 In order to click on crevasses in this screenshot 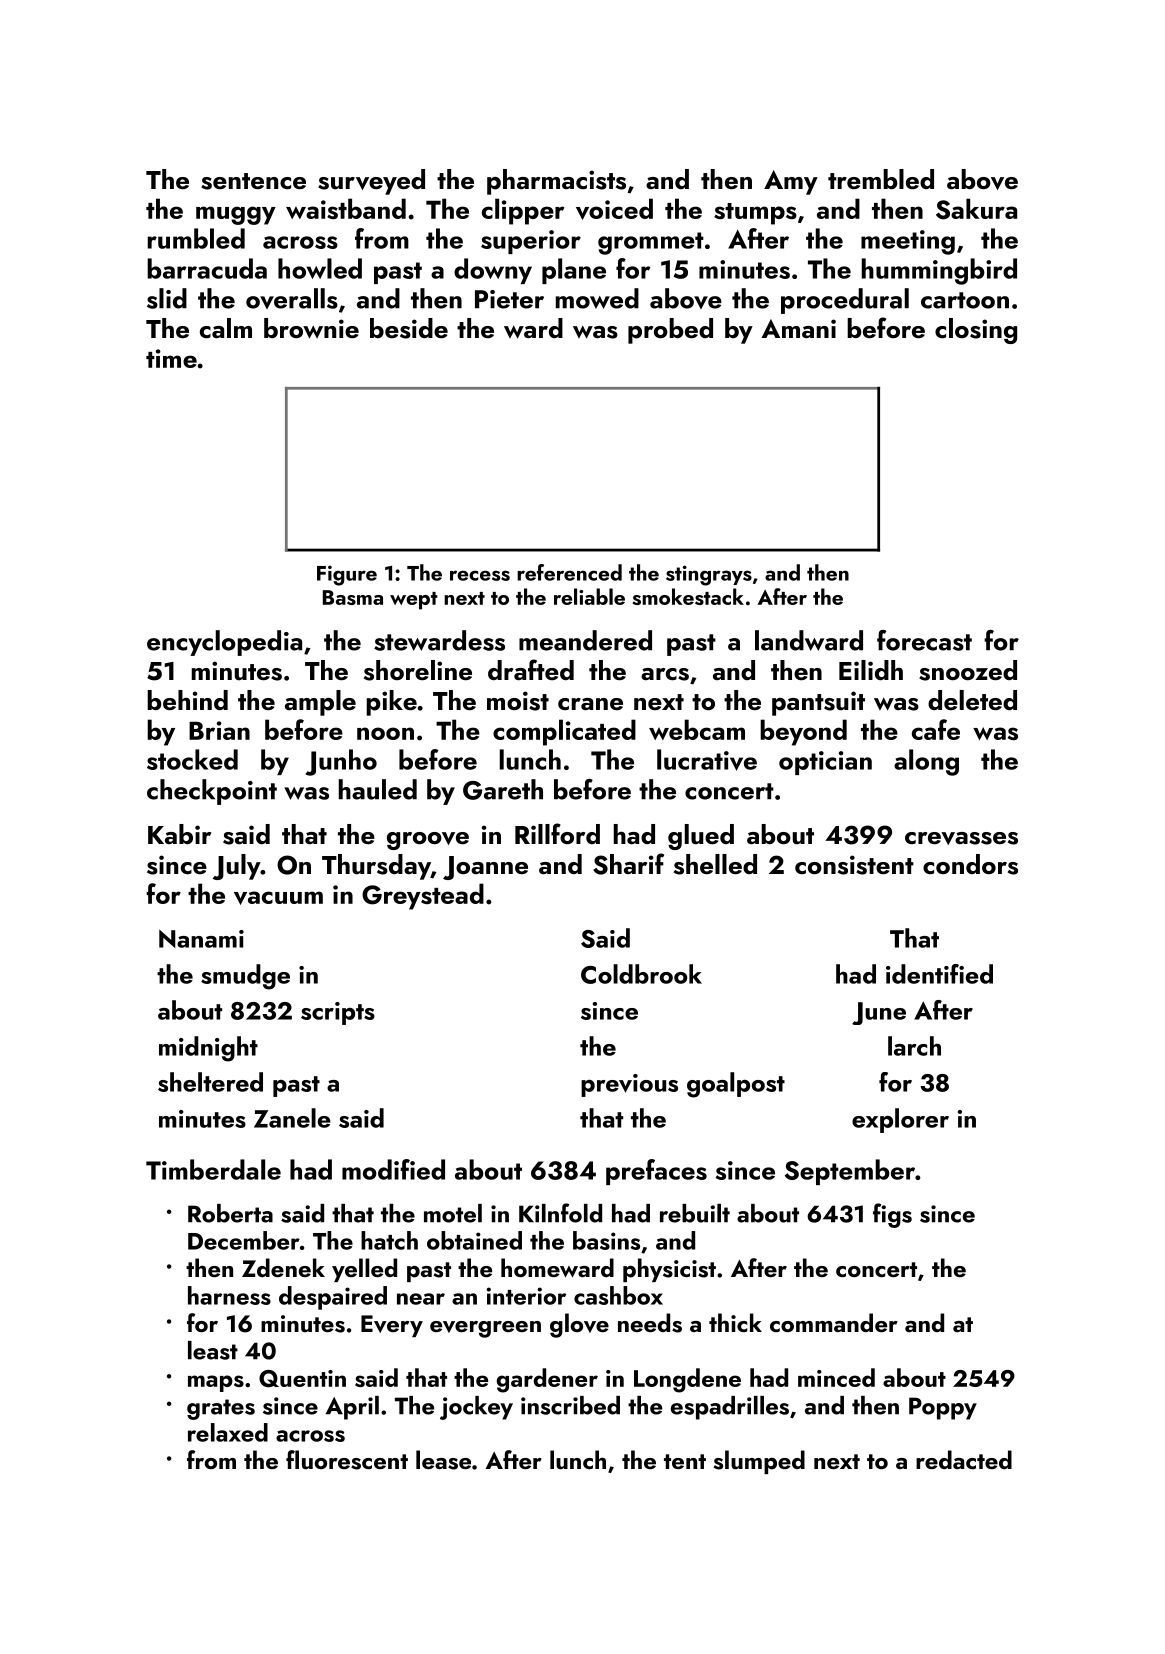, I will do `click(961, 838)`.
